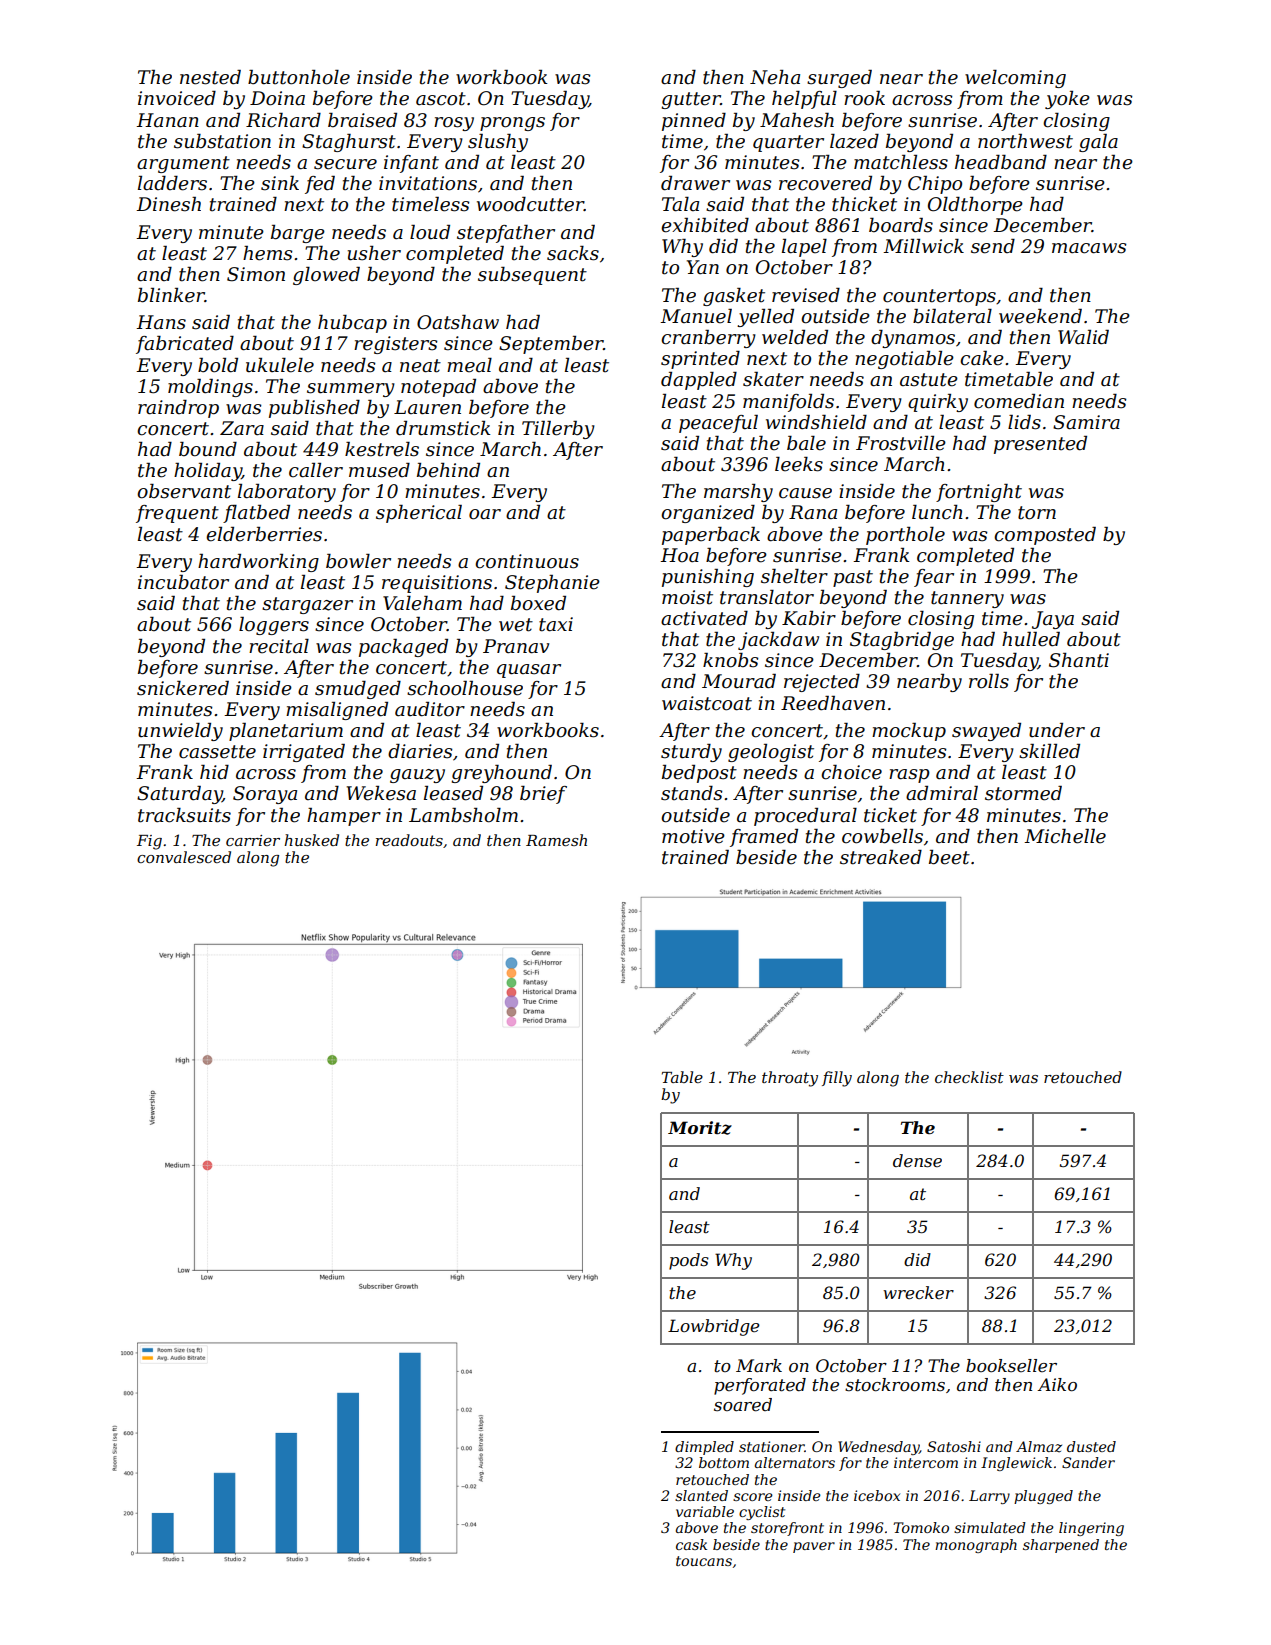 The width and height of the document is (1271, 1645). I want to click on bookseller, so click(1011, 1365).
